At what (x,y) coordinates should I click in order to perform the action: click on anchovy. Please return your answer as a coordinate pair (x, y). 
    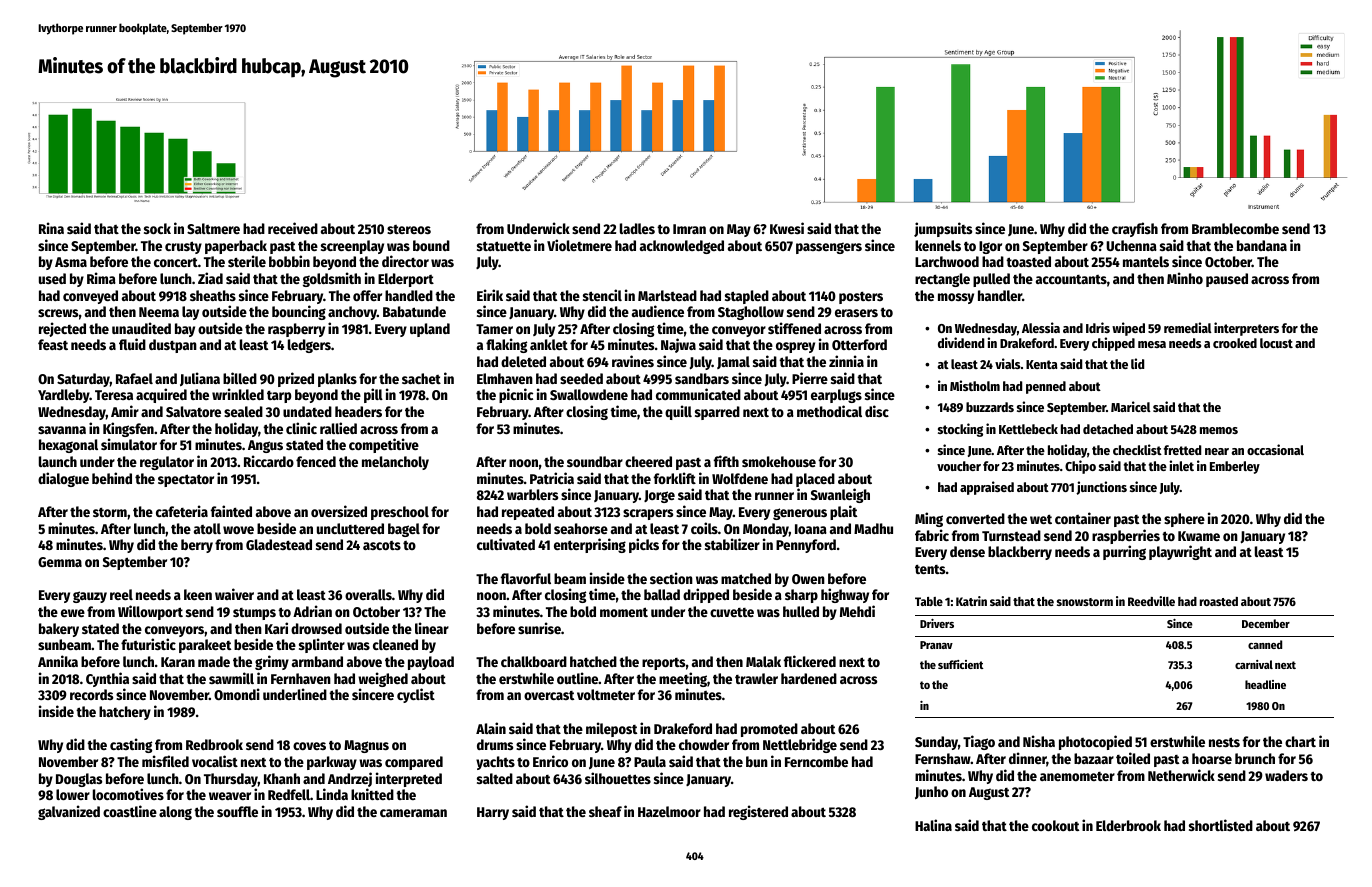
    Looking at the image, I should click on (352, 313).
